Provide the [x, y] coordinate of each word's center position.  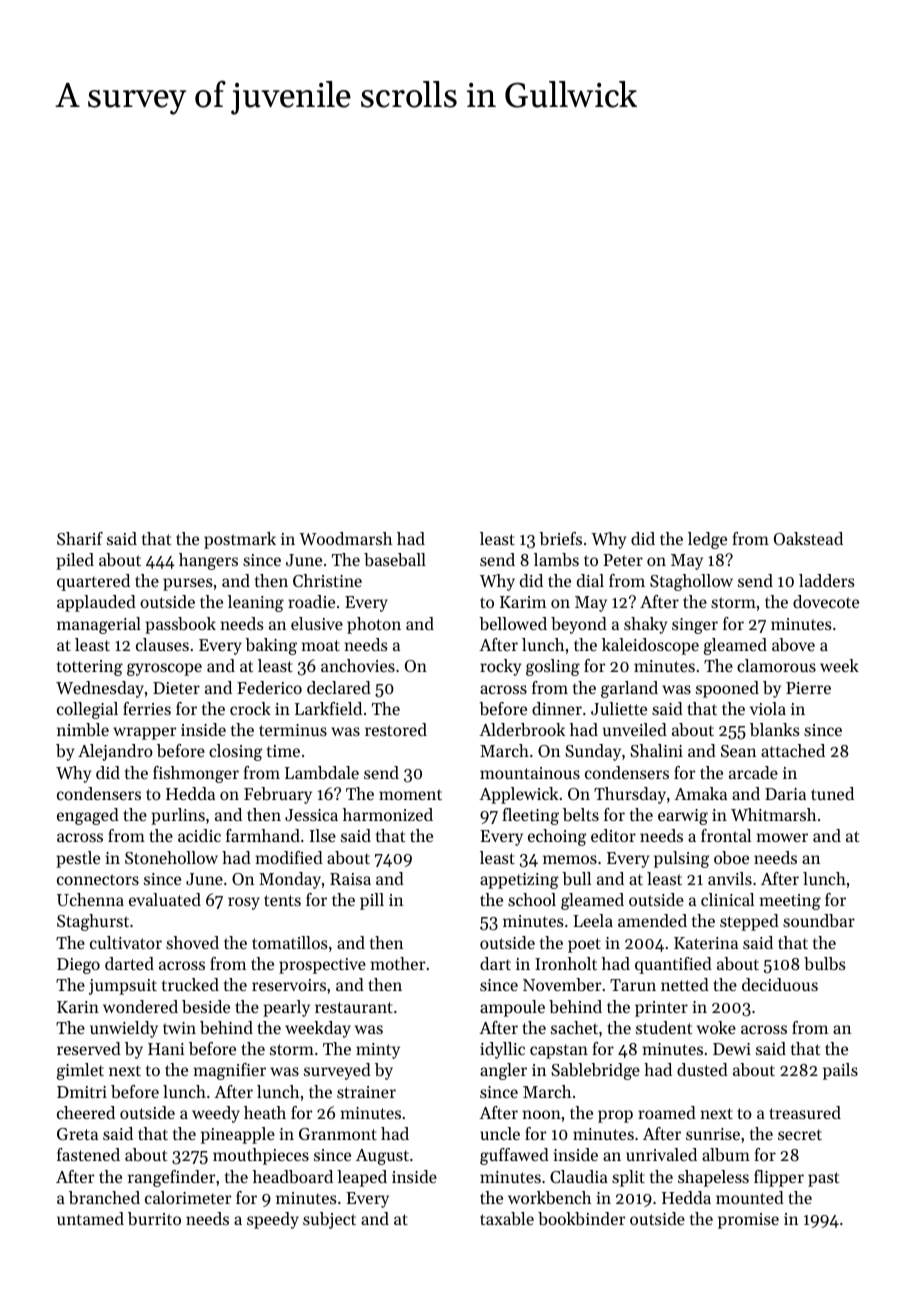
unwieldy [124, 1029]
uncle [500, 1133]
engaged [88, 816]
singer [695, 626]
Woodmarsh [345, 538]
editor [613, 835]
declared [339, 687]
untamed [90, 1218]
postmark [240, 540]
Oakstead [808, 538]
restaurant [354, 1007]
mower [782, 837]
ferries [147, 708]
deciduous [780, 984]
